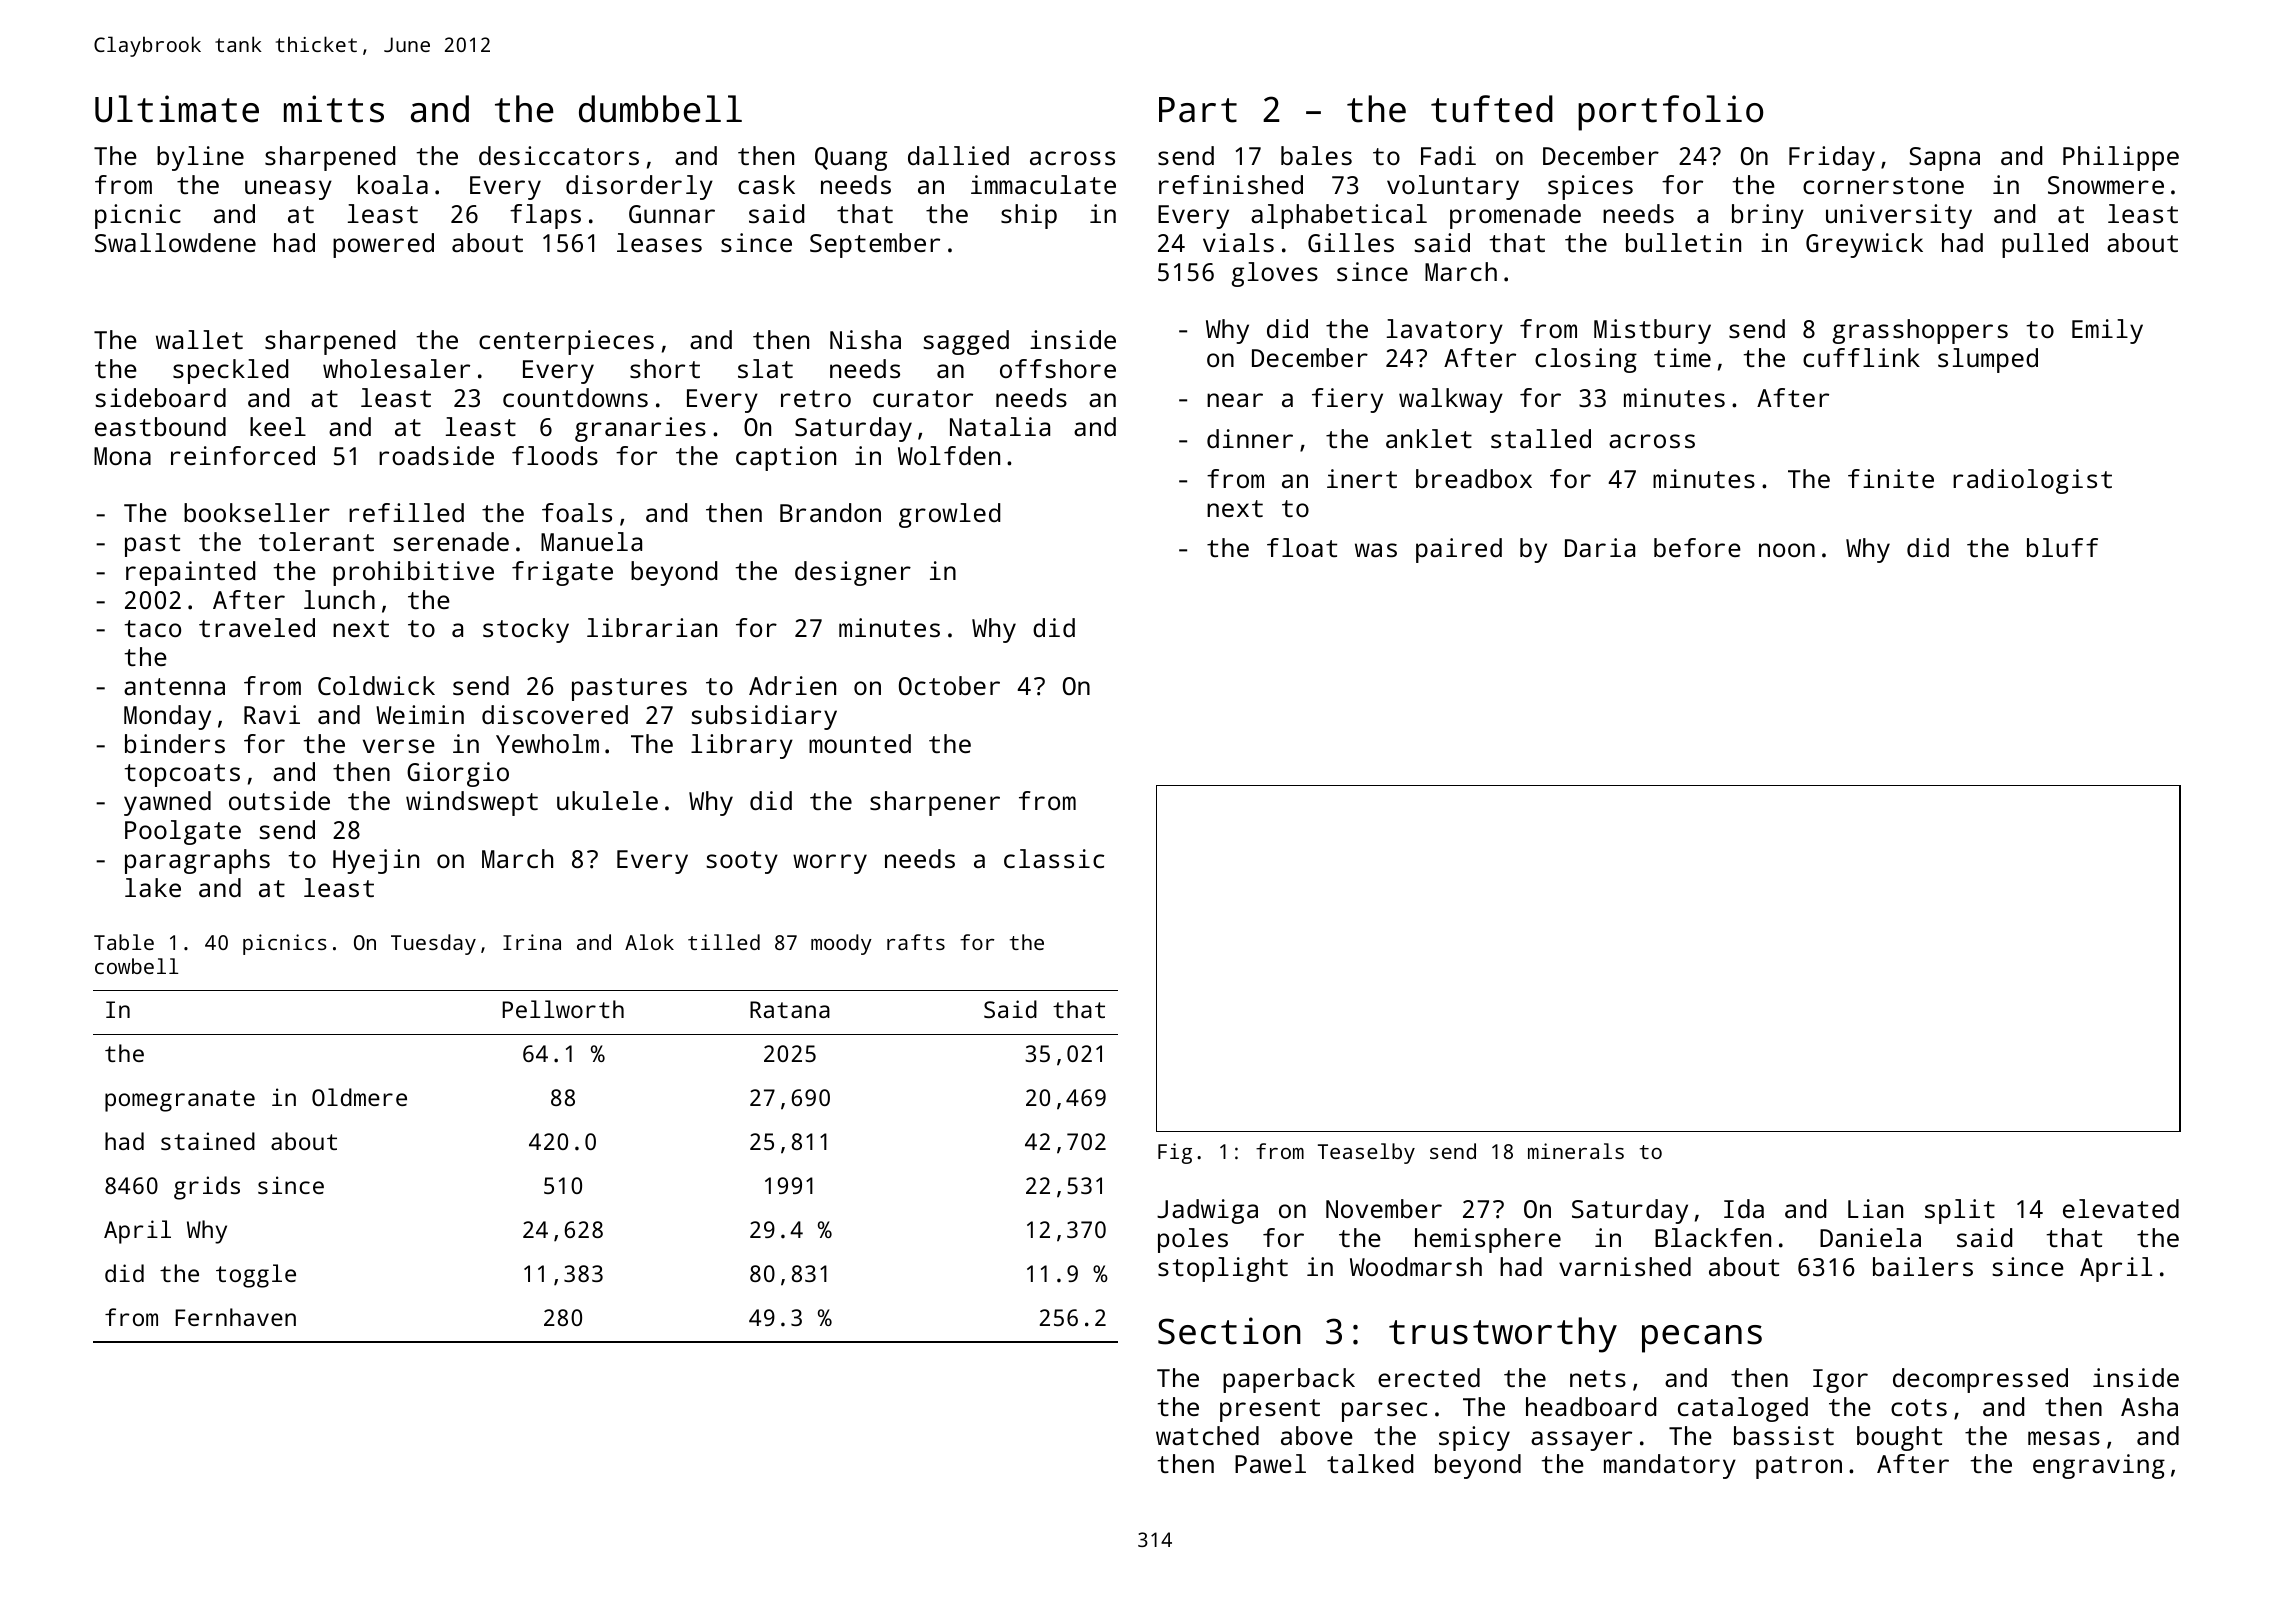 The image size is (2274, 1608). Describe the element at coordinates (183, 832) in the page. I see `Poolgate` at that location.
